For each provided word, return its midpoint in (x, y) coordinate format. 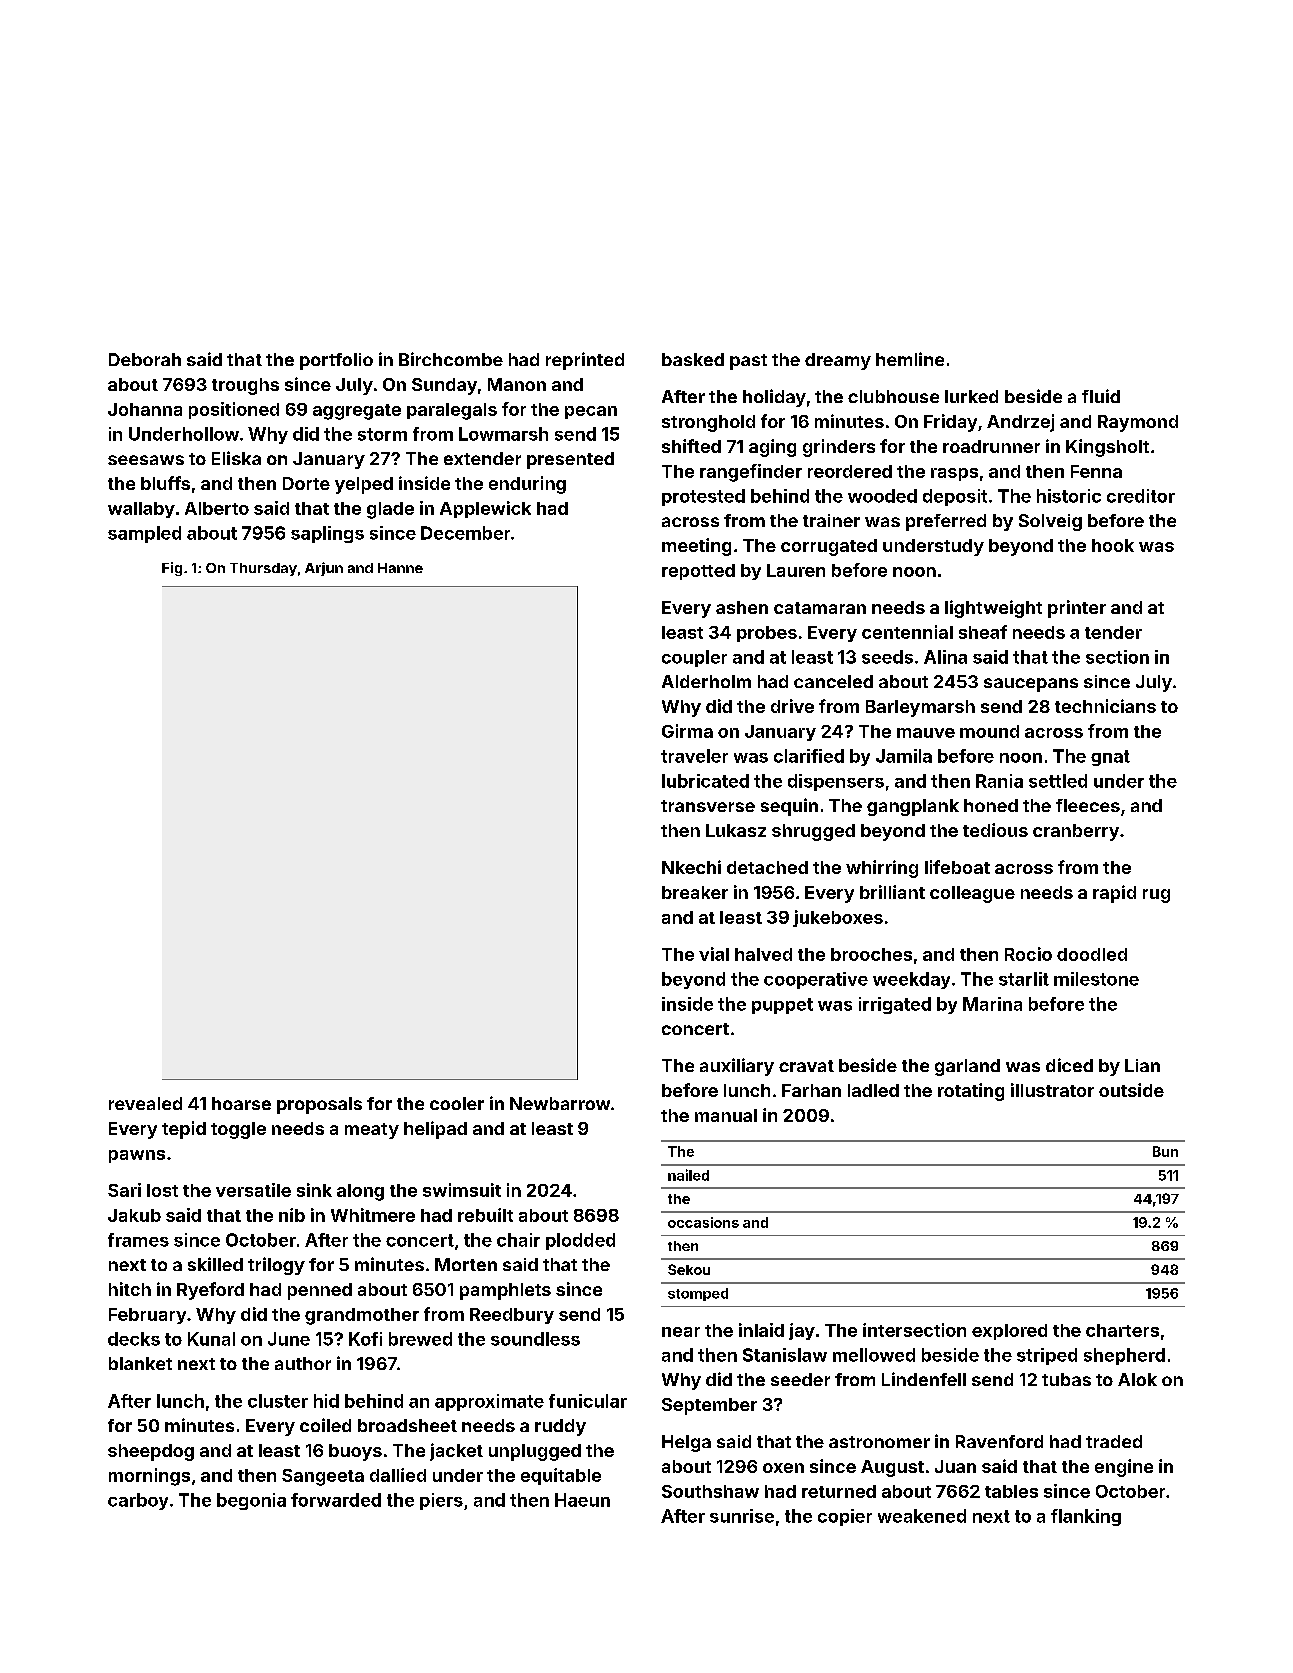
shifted (691, 446)
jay (802, 1331)
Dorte (306, 483)
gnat (1110, 758)
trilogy (276, 1266)
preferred (946, 522)
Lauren (796, 570)
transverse (708, 806)
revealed (145, 1103)
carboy (138, 1501)
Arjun (324, 569)
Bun (1165, 1151)
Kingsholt (1107, 448)
